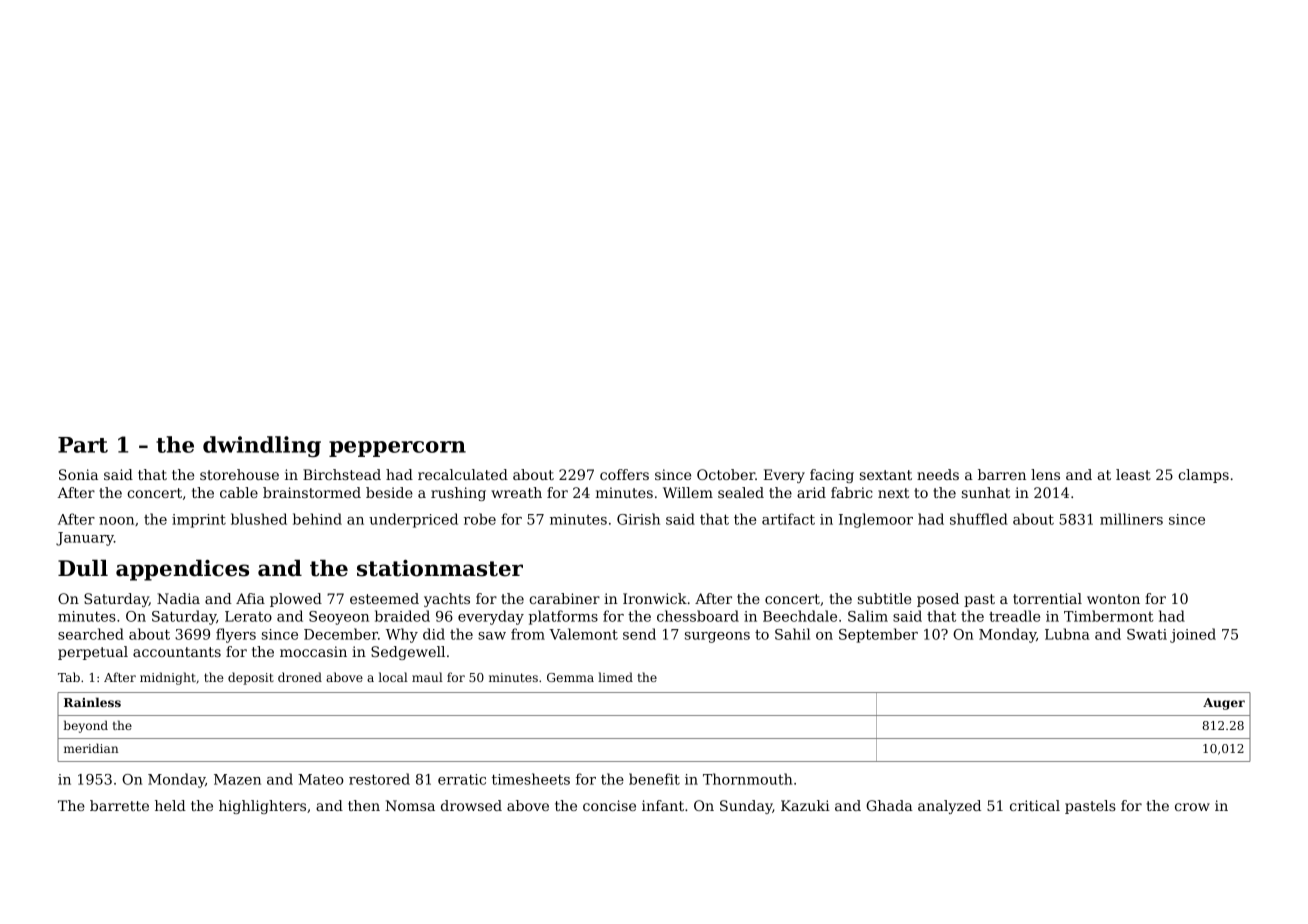 Image resolution: width=1308 pixels, height=924 pixels. What do you see at coordinates (531, 779) in the document?
I see `timesheets` at bounding box center [531, 779].
